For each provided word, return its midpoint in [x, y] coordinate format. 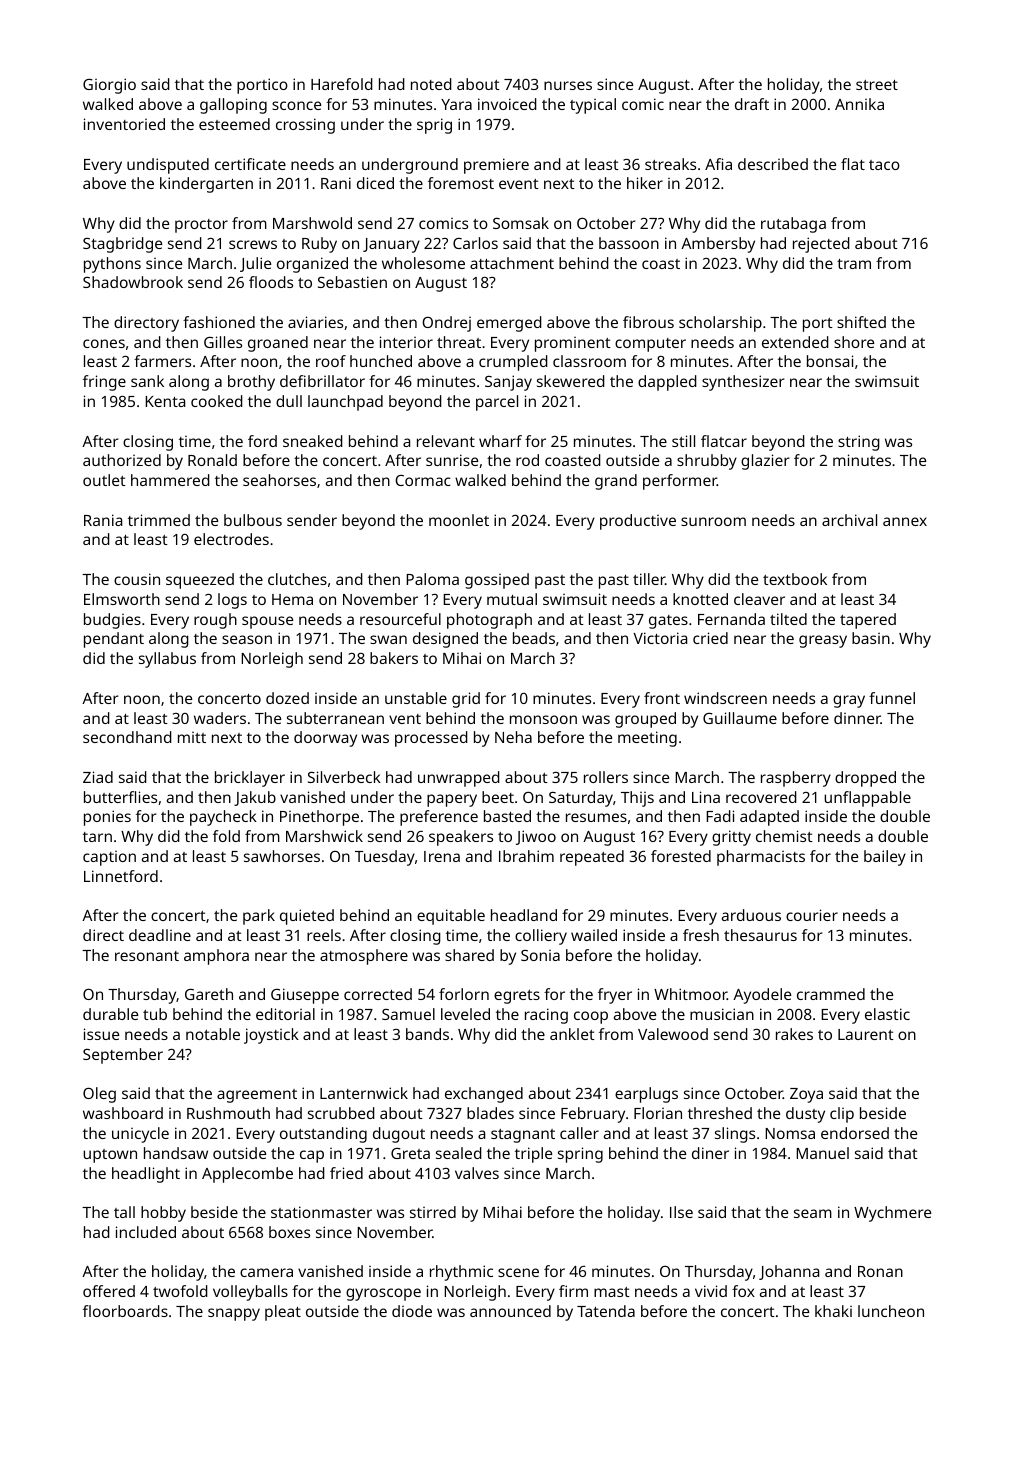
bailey [885, 858]
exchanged [484, 1095]
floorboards [125, 1311]
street [877, 85]
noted [431, 84]
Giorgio [109, 86]
